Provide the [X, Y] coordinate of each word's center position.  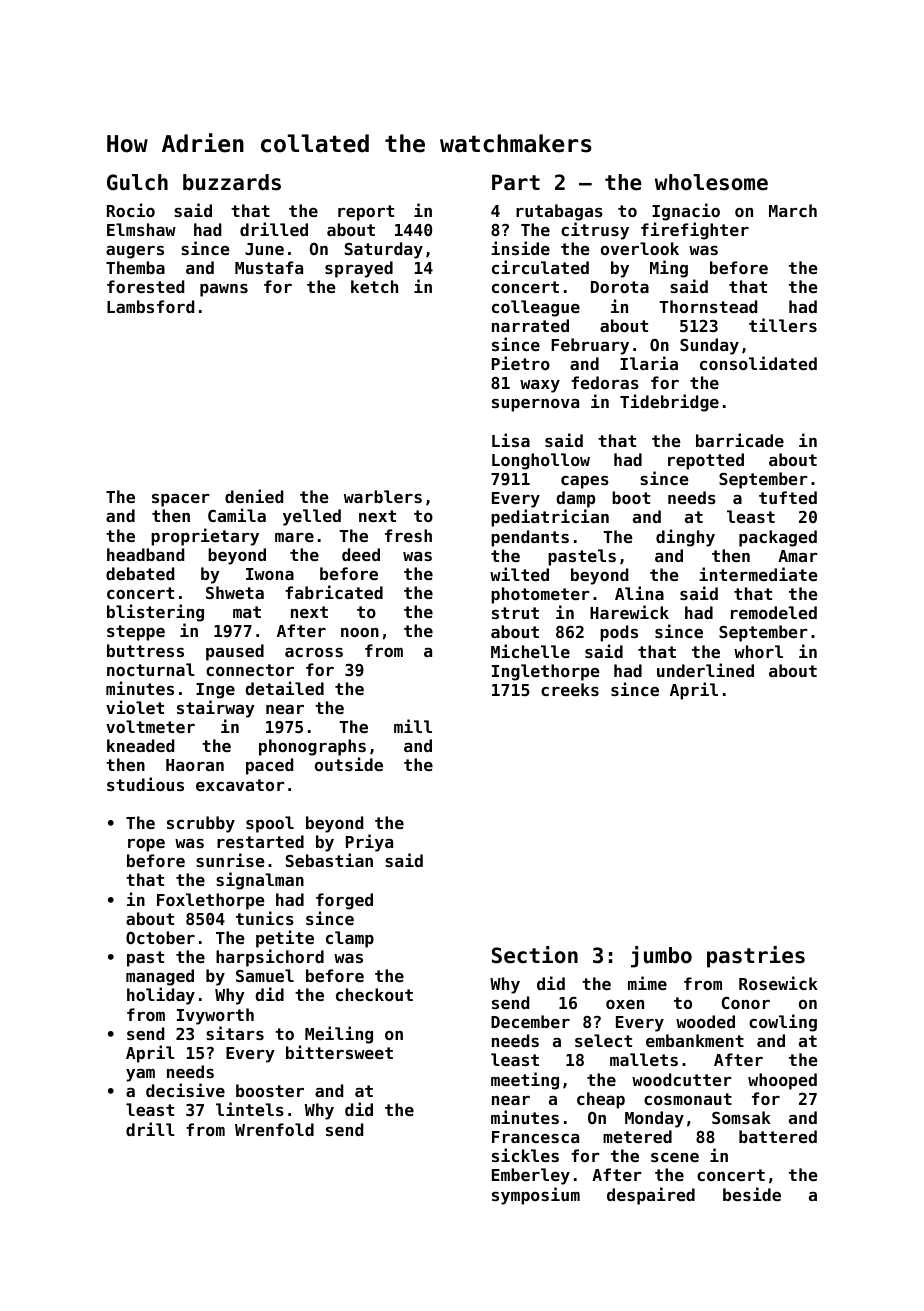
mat [247, 612]
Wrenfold [274, 1129]
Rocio [131, 210]
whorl [758, 651]
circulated [540, 267]
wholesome [711, 182]
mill [413, 726]
